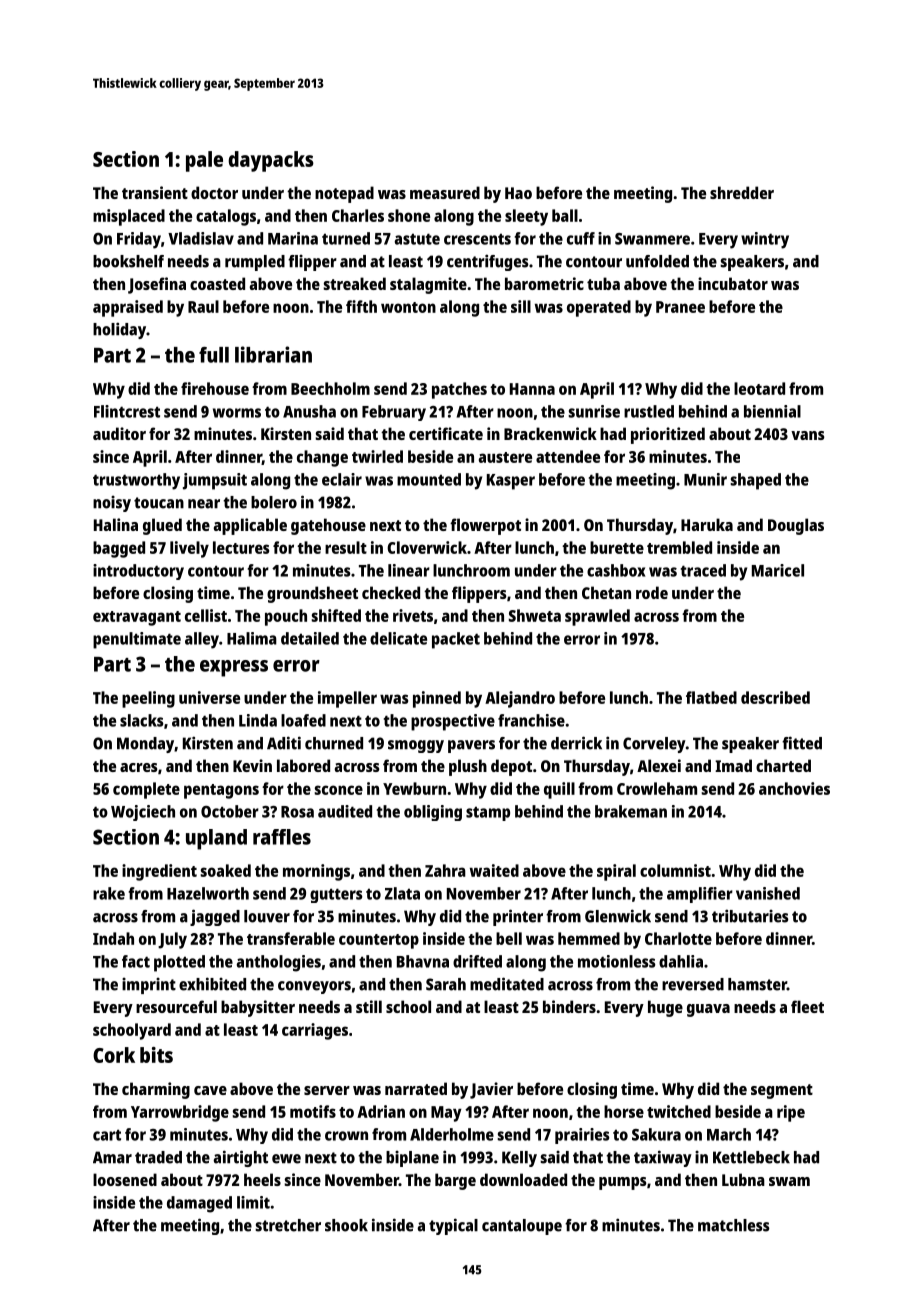 This screenshot has width=924, height=1314. I want to click on columnist, so click(675, 870).
